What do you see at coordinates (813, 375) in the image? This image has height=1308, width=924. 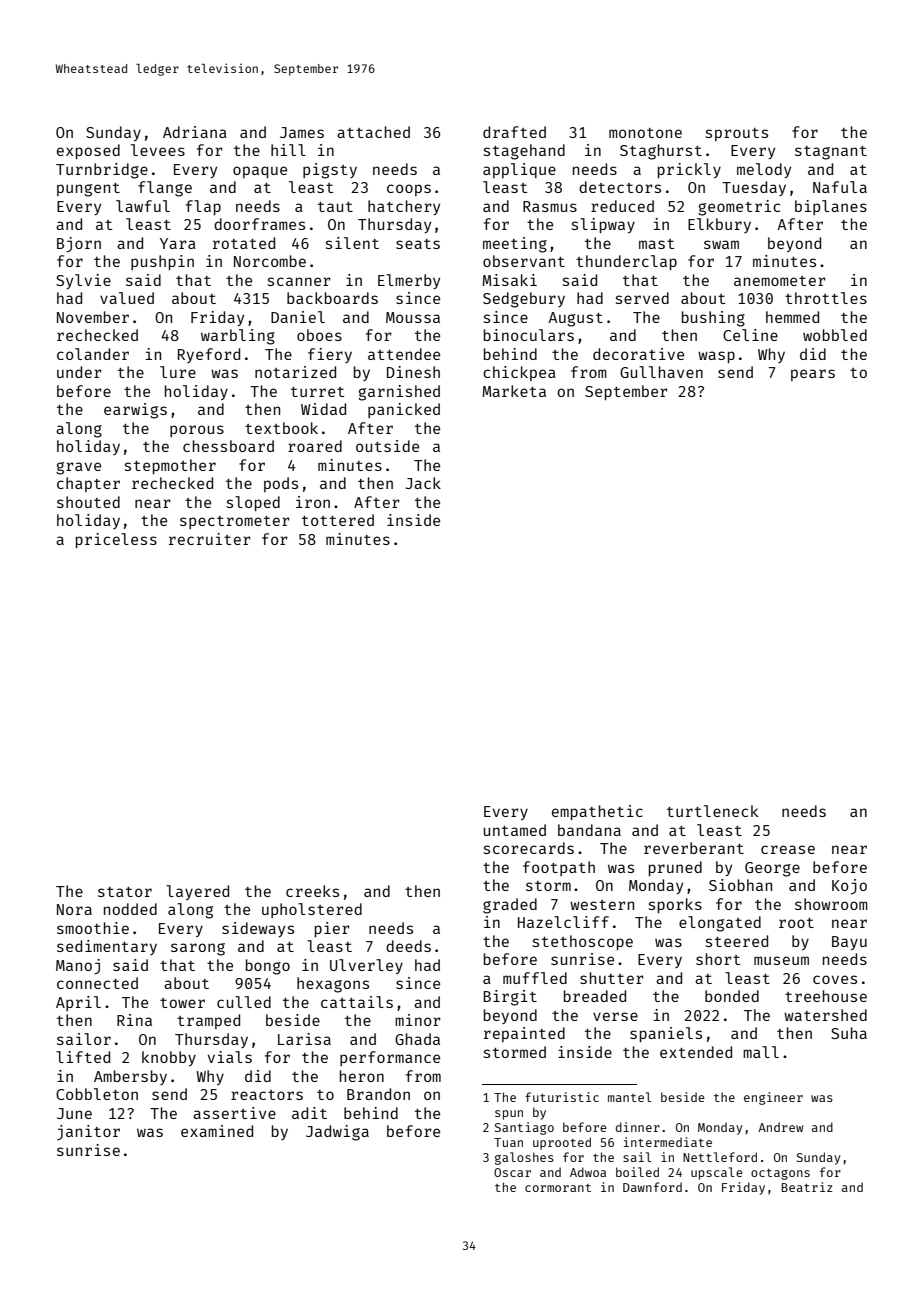 I see `pears` at bounding box center [813, 375].
